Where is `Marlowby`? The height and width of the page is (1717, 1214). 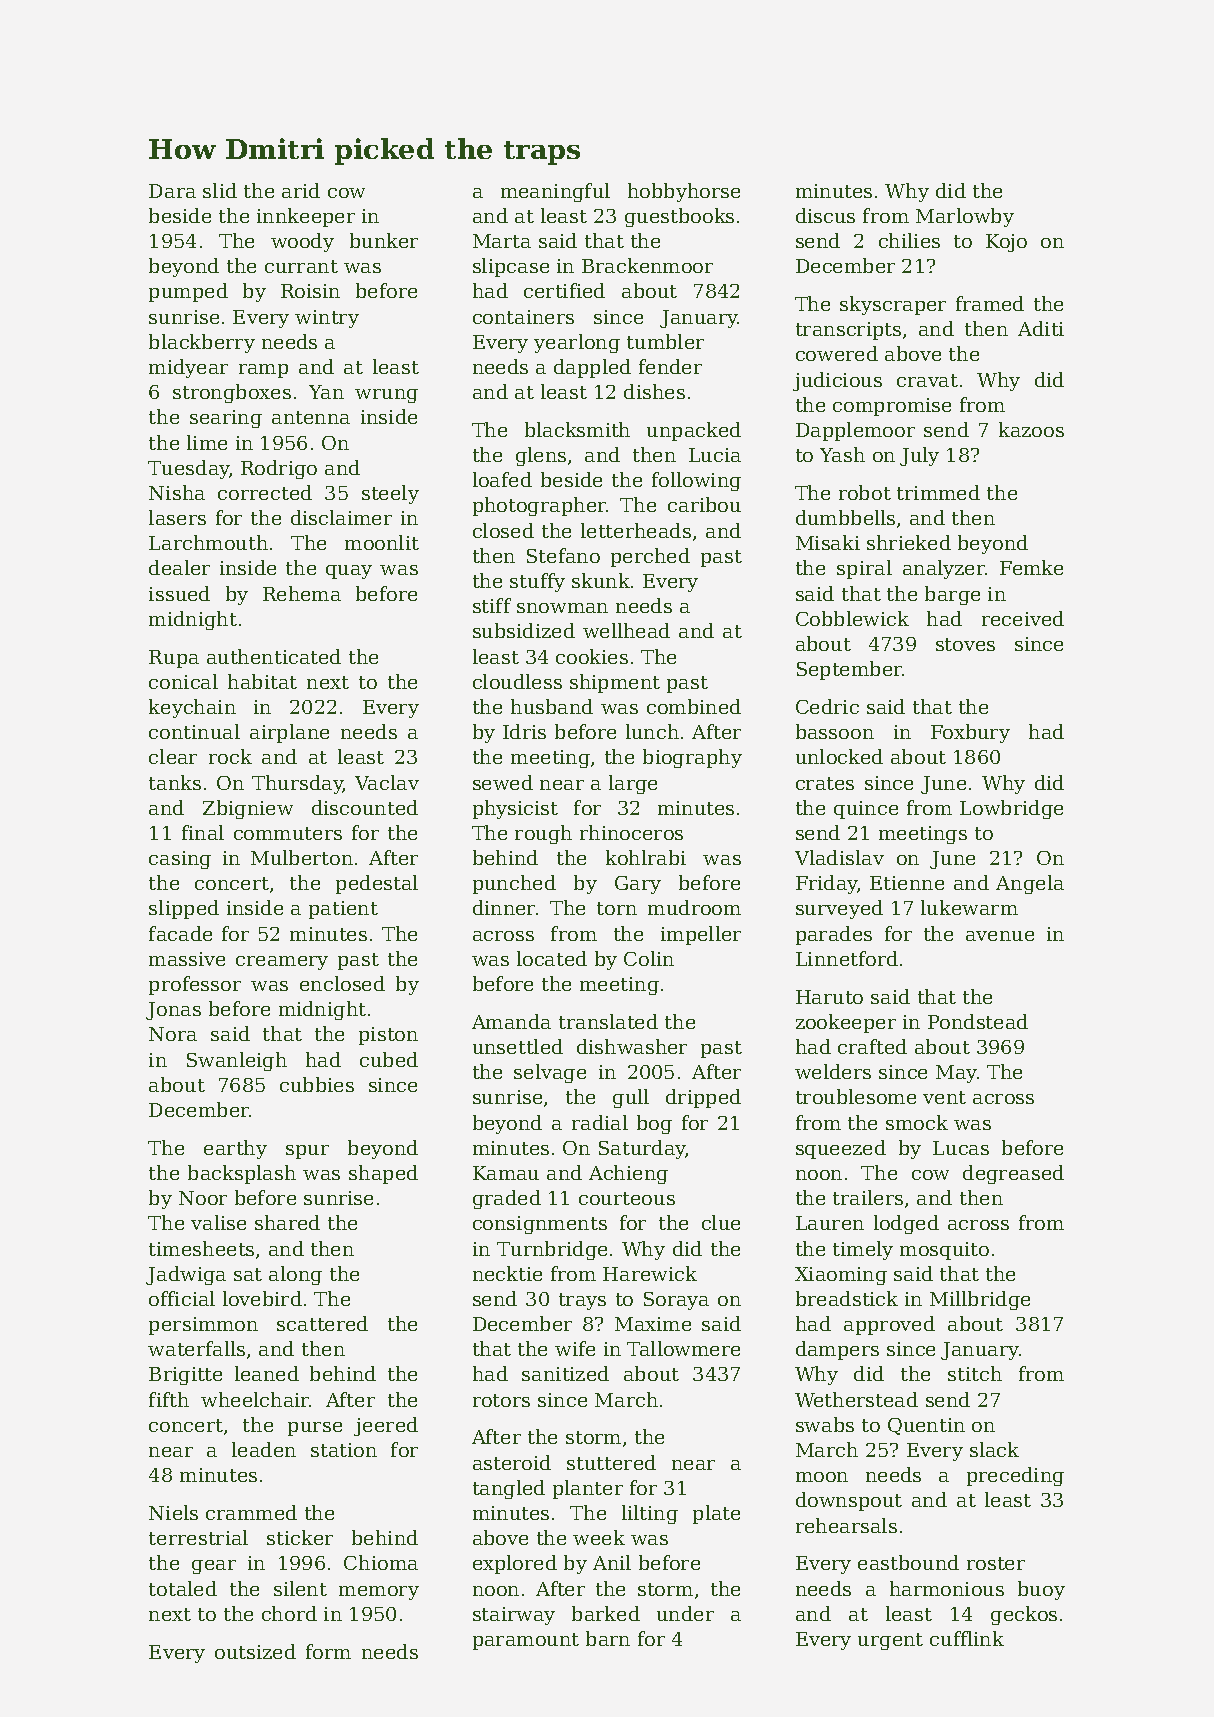 Marlowby is located at coordinates (965, 217).
